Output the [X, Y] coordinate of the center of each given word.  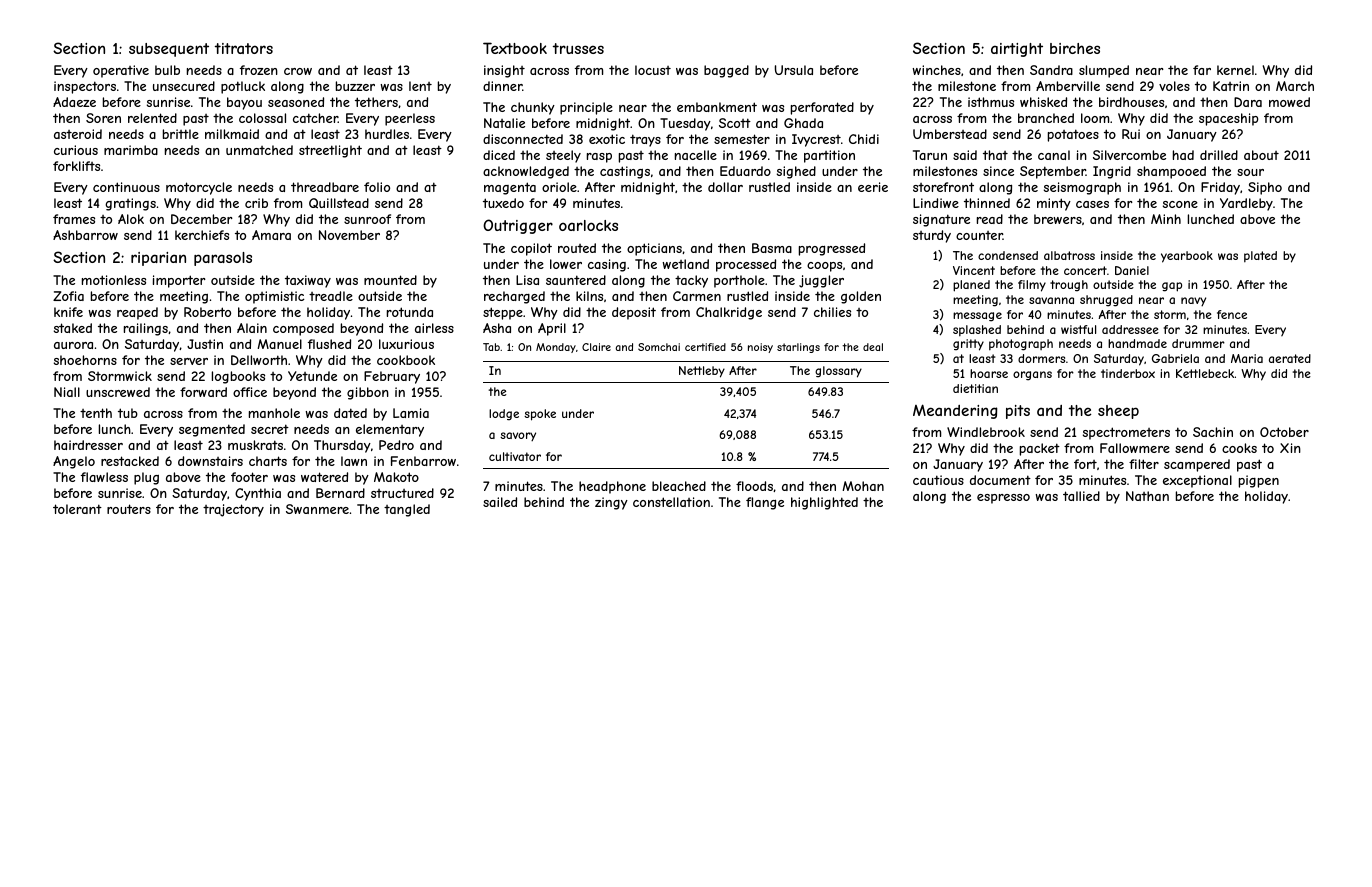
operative [121, 71]
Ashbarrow [85, 235]
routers [129, 509]
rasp [599, 158]
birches [1075, 48]
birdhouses [1131, 102]
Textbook [515, 48]
